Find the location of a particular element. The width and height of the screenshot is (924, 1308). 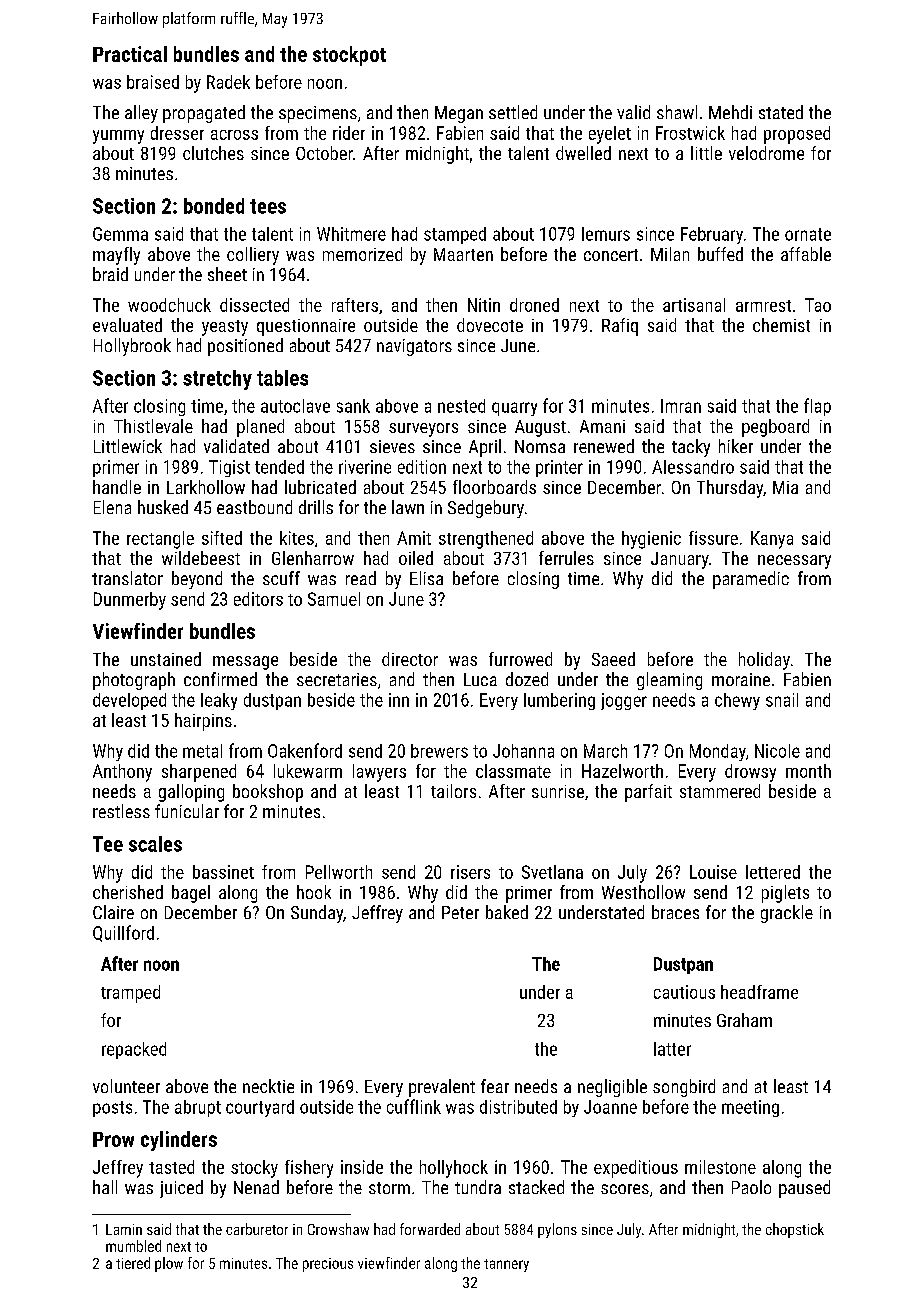

Practical is located at coordinates (130, 54).
